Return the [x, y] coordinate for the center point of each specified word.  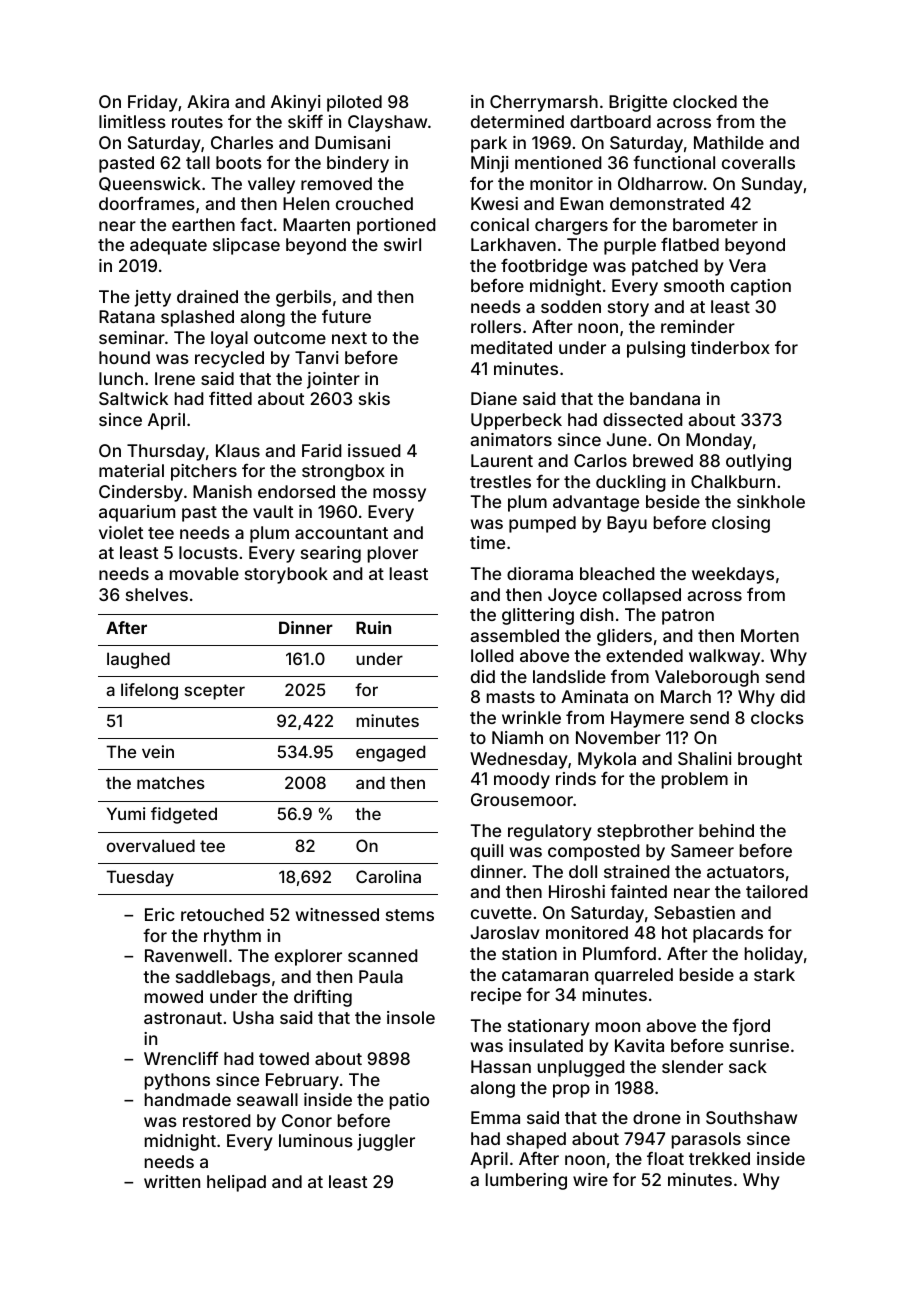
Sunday [772, 185]
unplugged [581, 1068]
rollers [496, 326]
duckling [631, 483]
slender [692, 1066]
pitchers [204, 472]
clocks [777, 717]
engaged [390, 753]
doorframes [147, 203]
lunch [121, 378]
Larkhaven [513, 244]
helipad [236, 1183]
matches [171, 782]
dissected [643, 419]
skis [374, 398]
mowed [174, 996]
